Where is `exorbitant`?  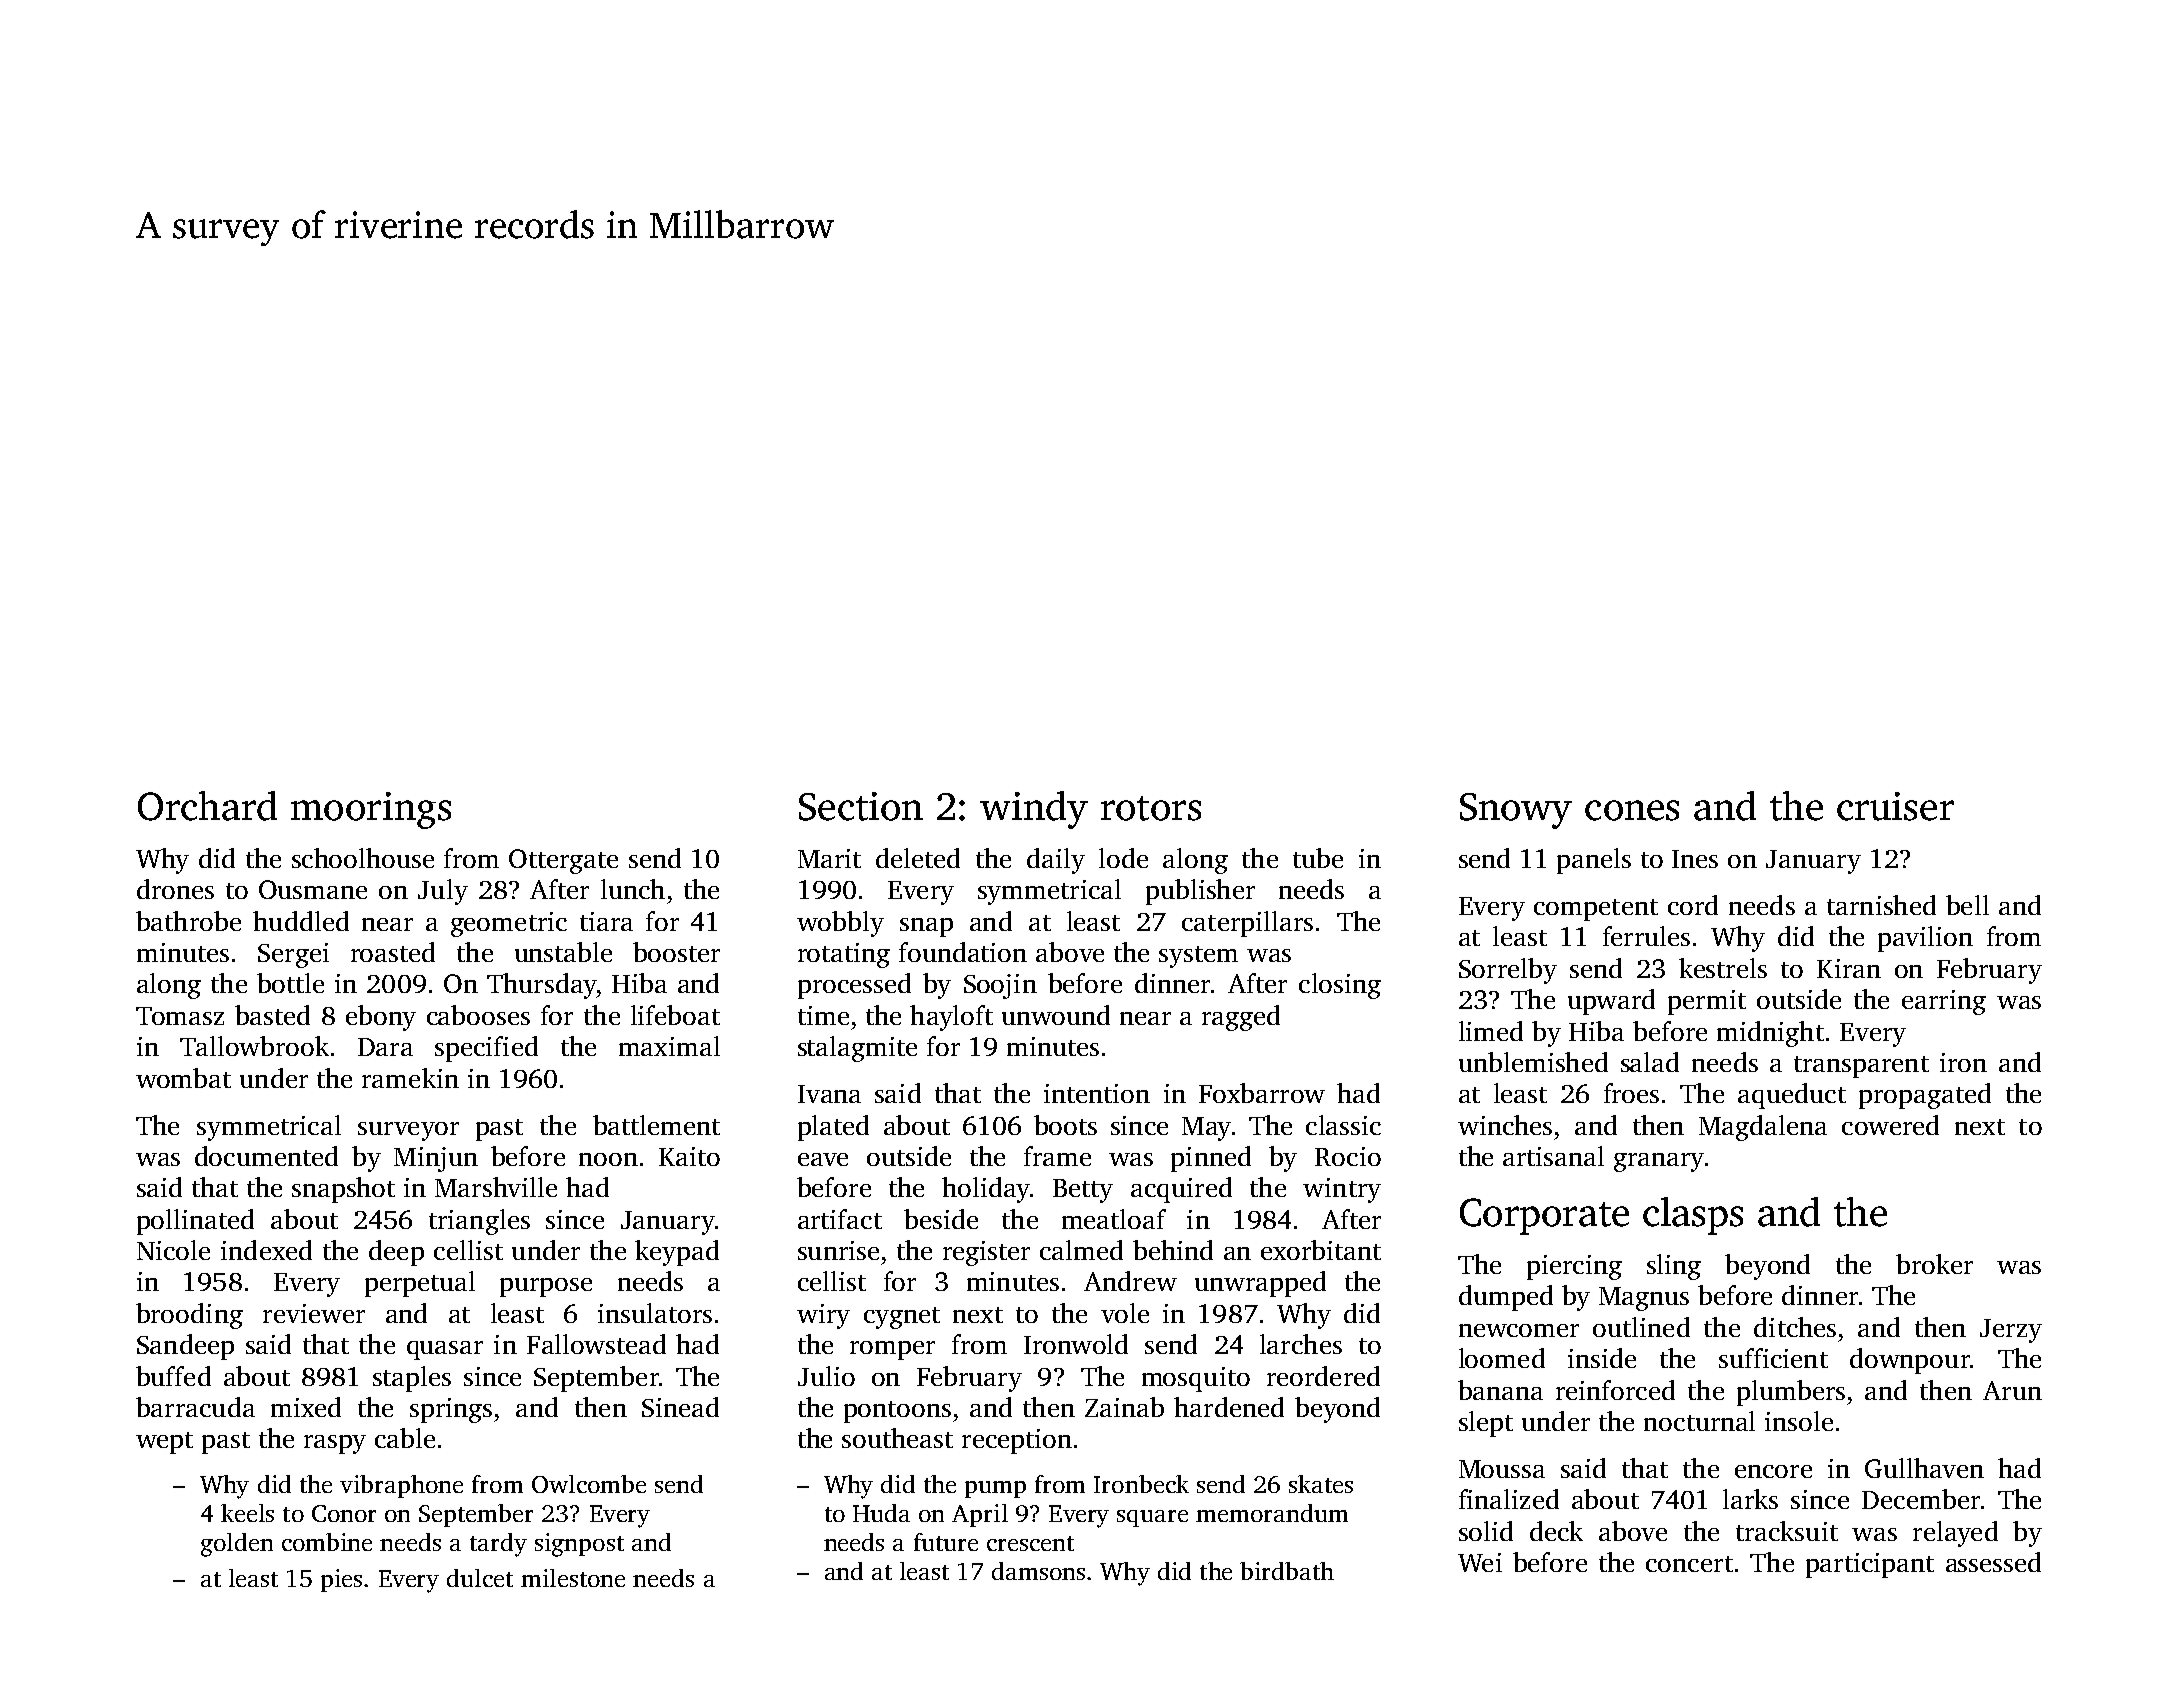 exorbitant is located at coordinates (1321, 1250).
